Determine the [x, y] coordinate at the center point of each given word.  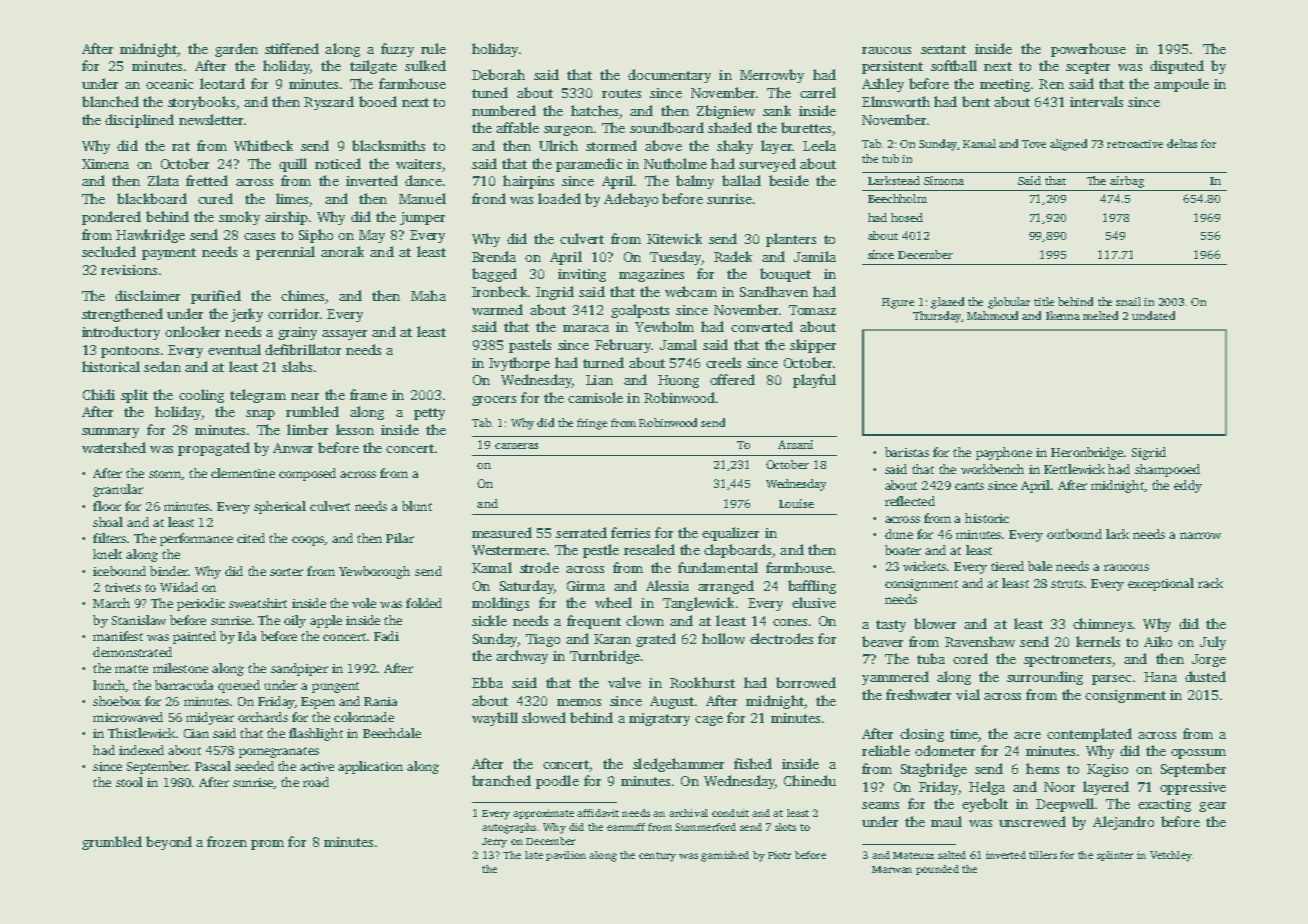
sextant [943, 49]
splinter [1115, 856]
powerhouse [1088, 50]
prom [267, 845]
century [657, 857]
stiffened [292, 48]
